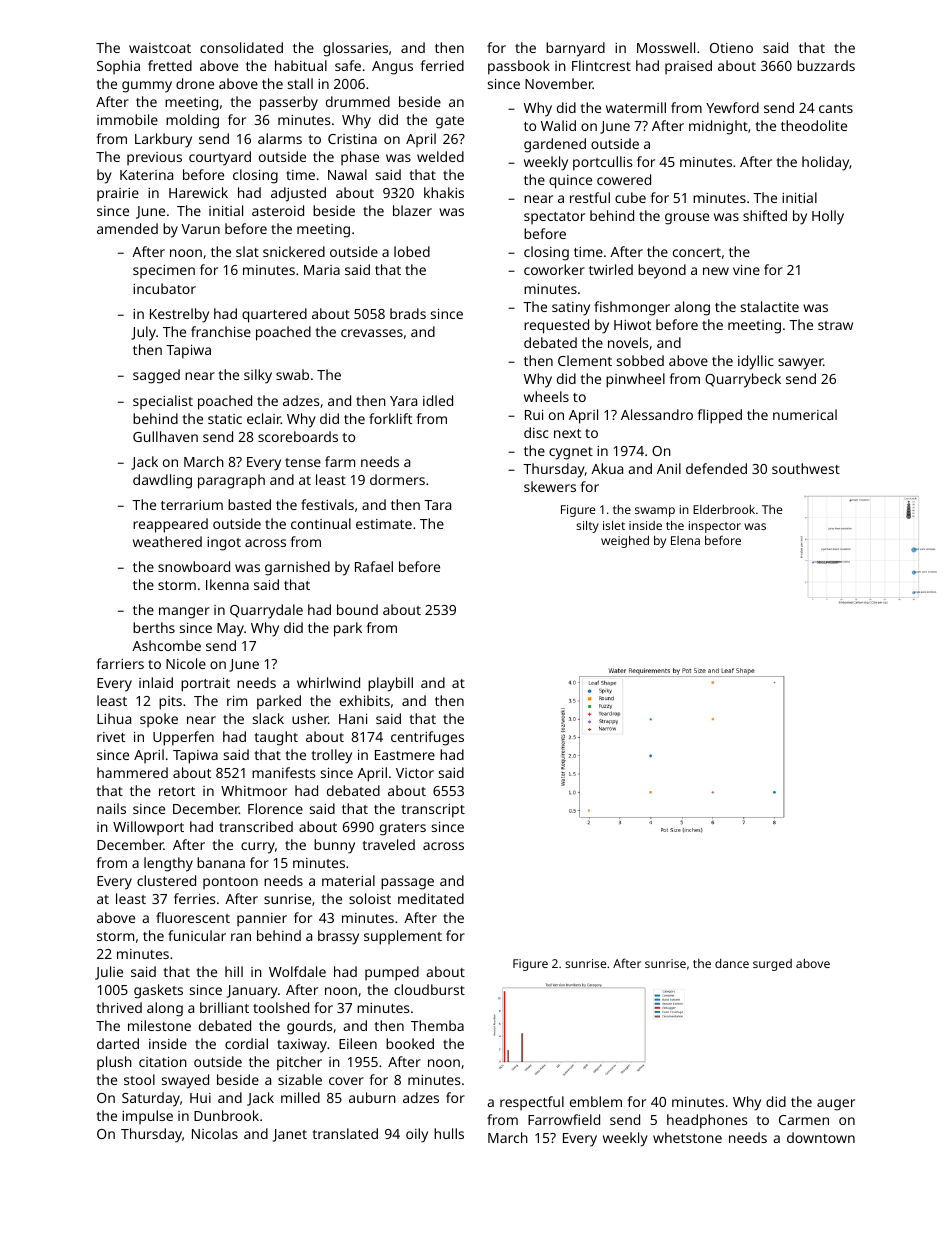 The width and height of the page is (952, 1233). I want to click on playbill, so click(390, 684).
